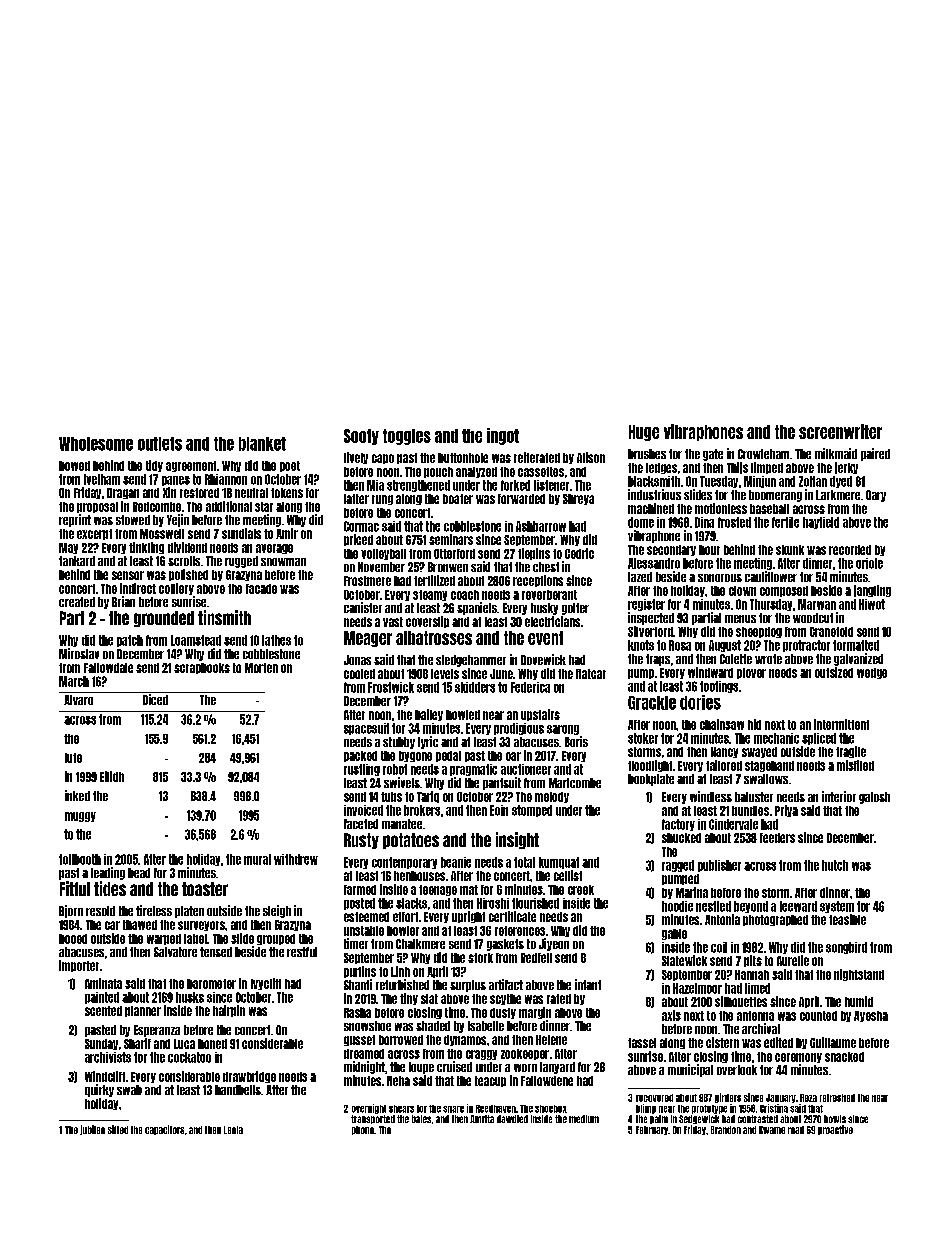  I want to click on knots, so click(641, 645).
